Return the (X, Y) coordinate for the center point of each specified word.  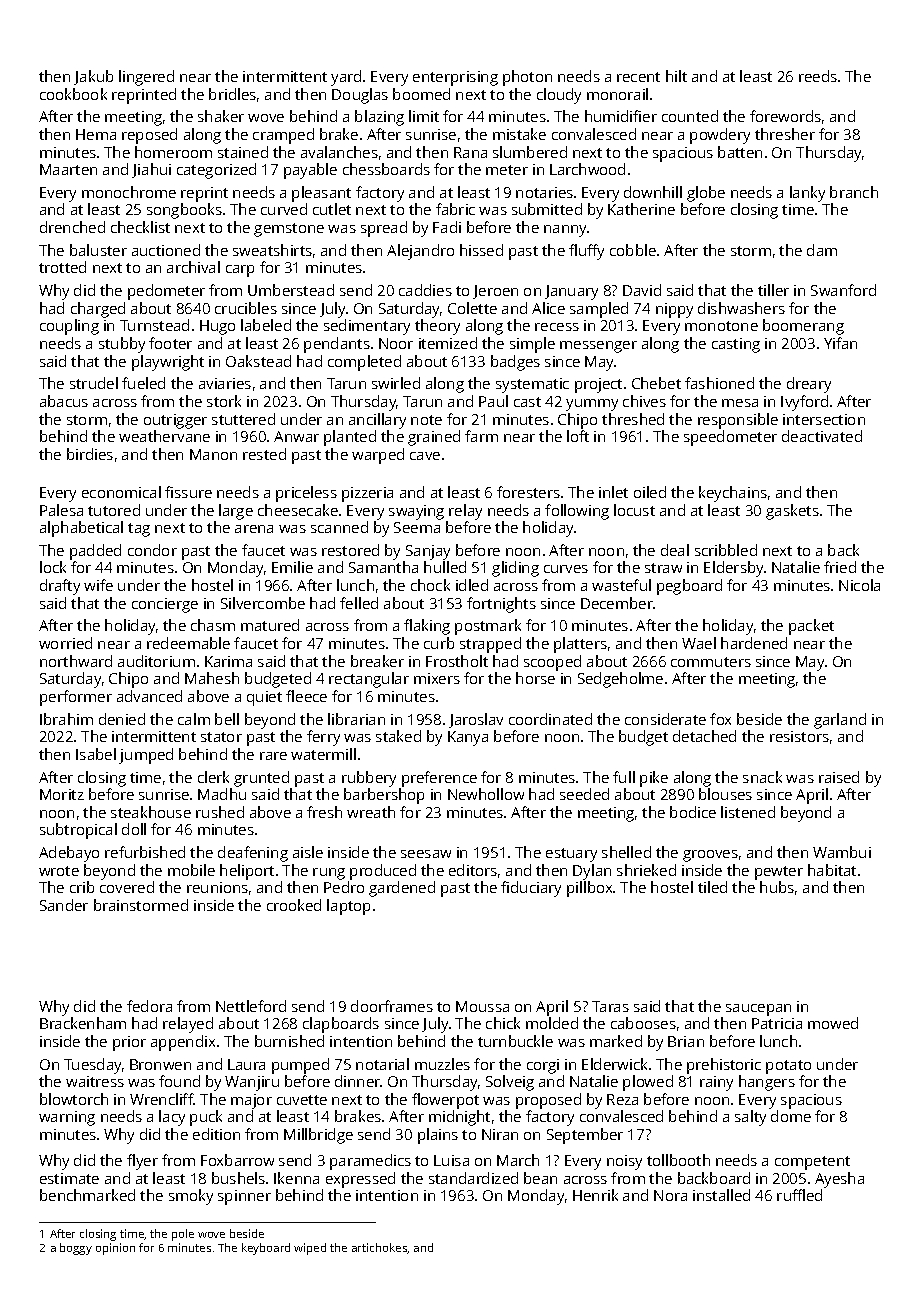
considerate (665, 719)
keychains (733, 494)
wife (98, 585)
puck (206, 1118)
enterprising (455, 78)
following (577, 512)
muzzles (442, 1064)
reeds (818, 76)
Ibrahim (66, 719)
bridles (232, 94)
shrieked (646, 870)
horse (535, 678)
